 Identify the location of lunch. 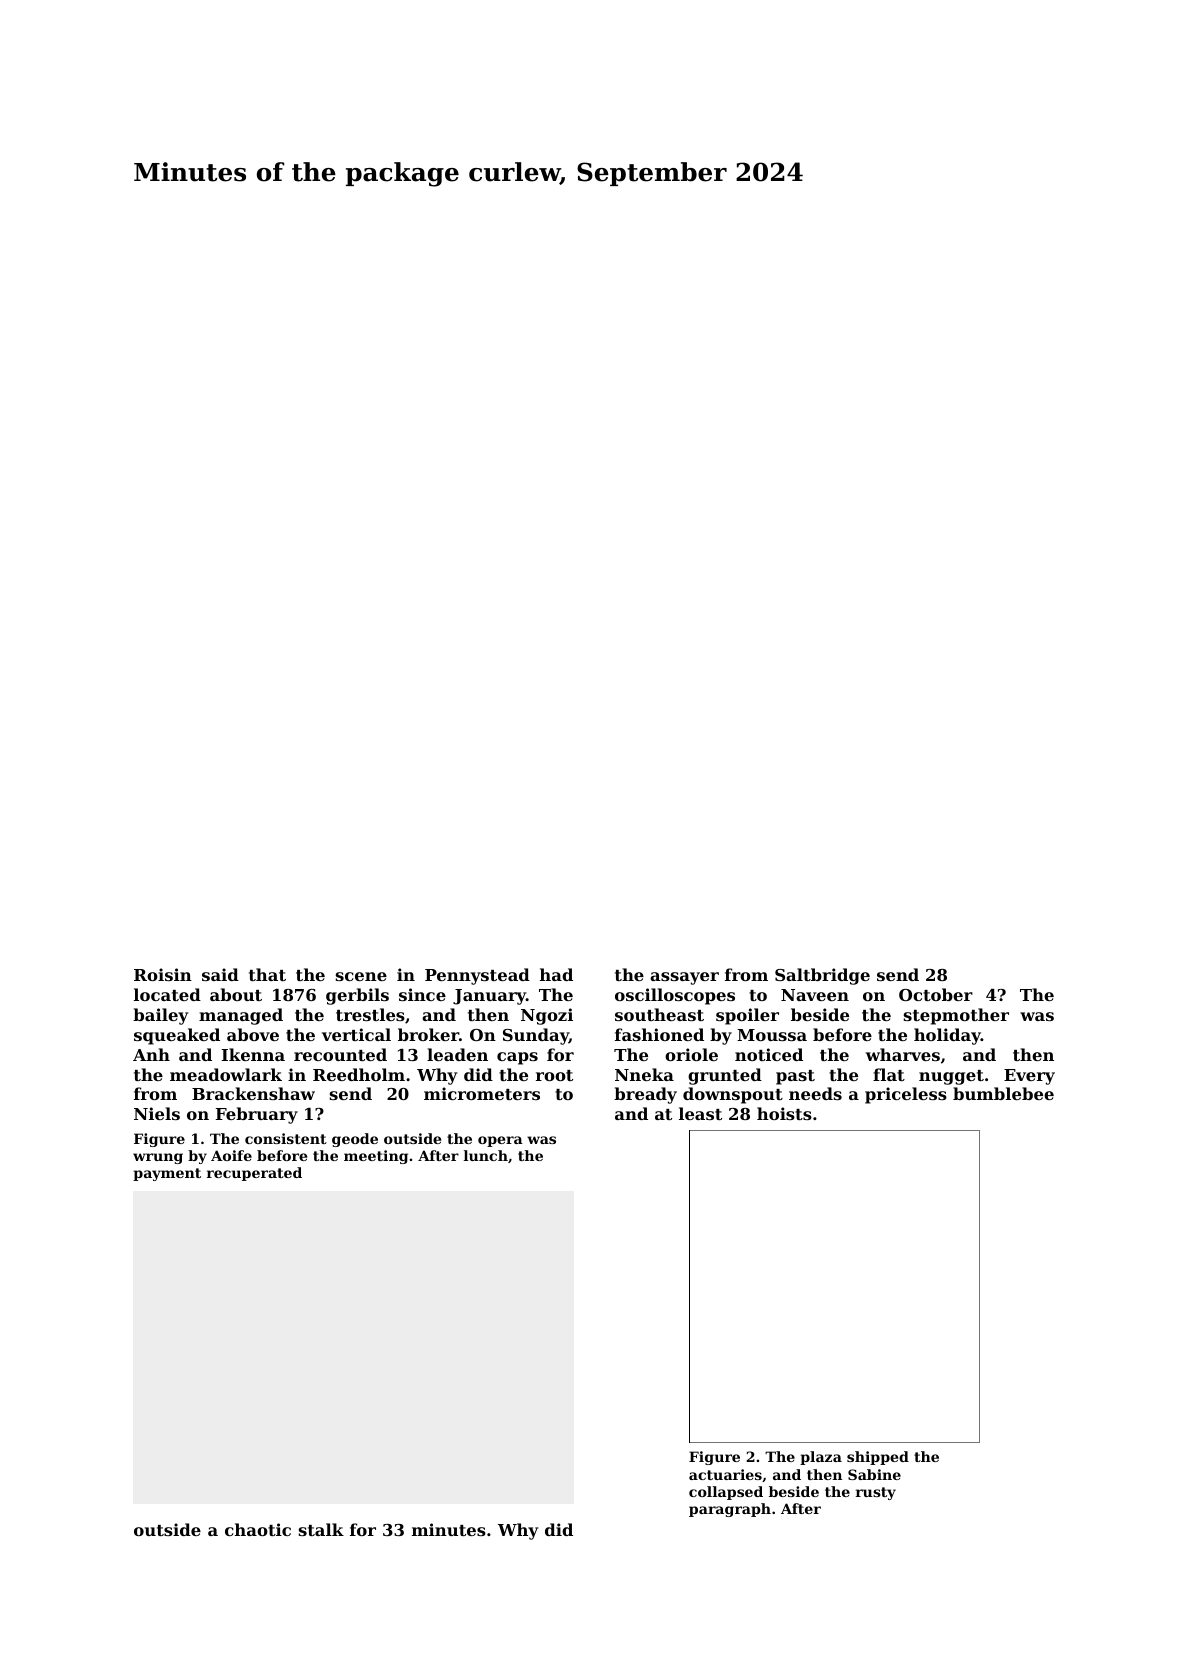
(486, 1155).
